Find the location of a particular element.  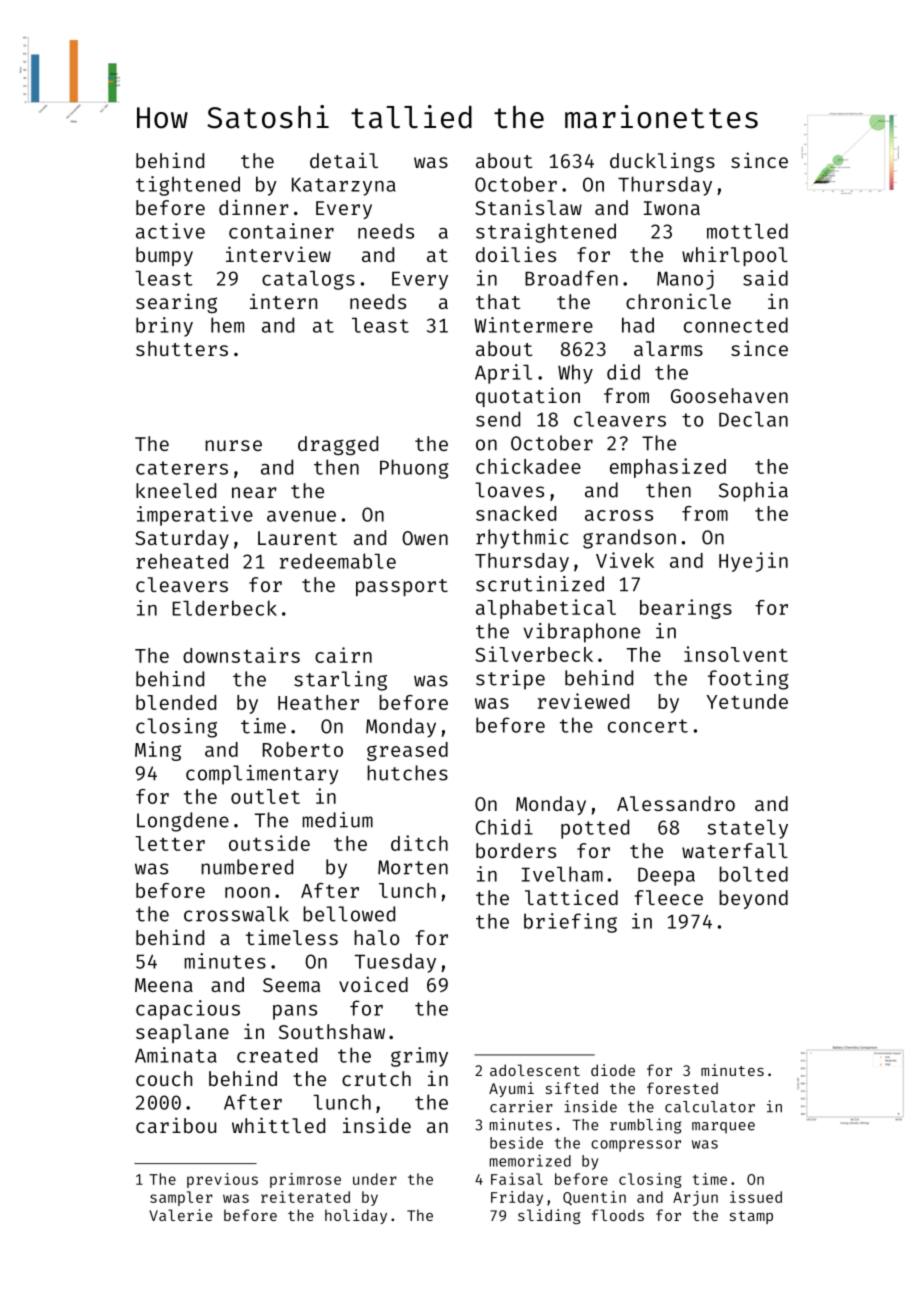

Seema is located at coordinates (291, 985).
